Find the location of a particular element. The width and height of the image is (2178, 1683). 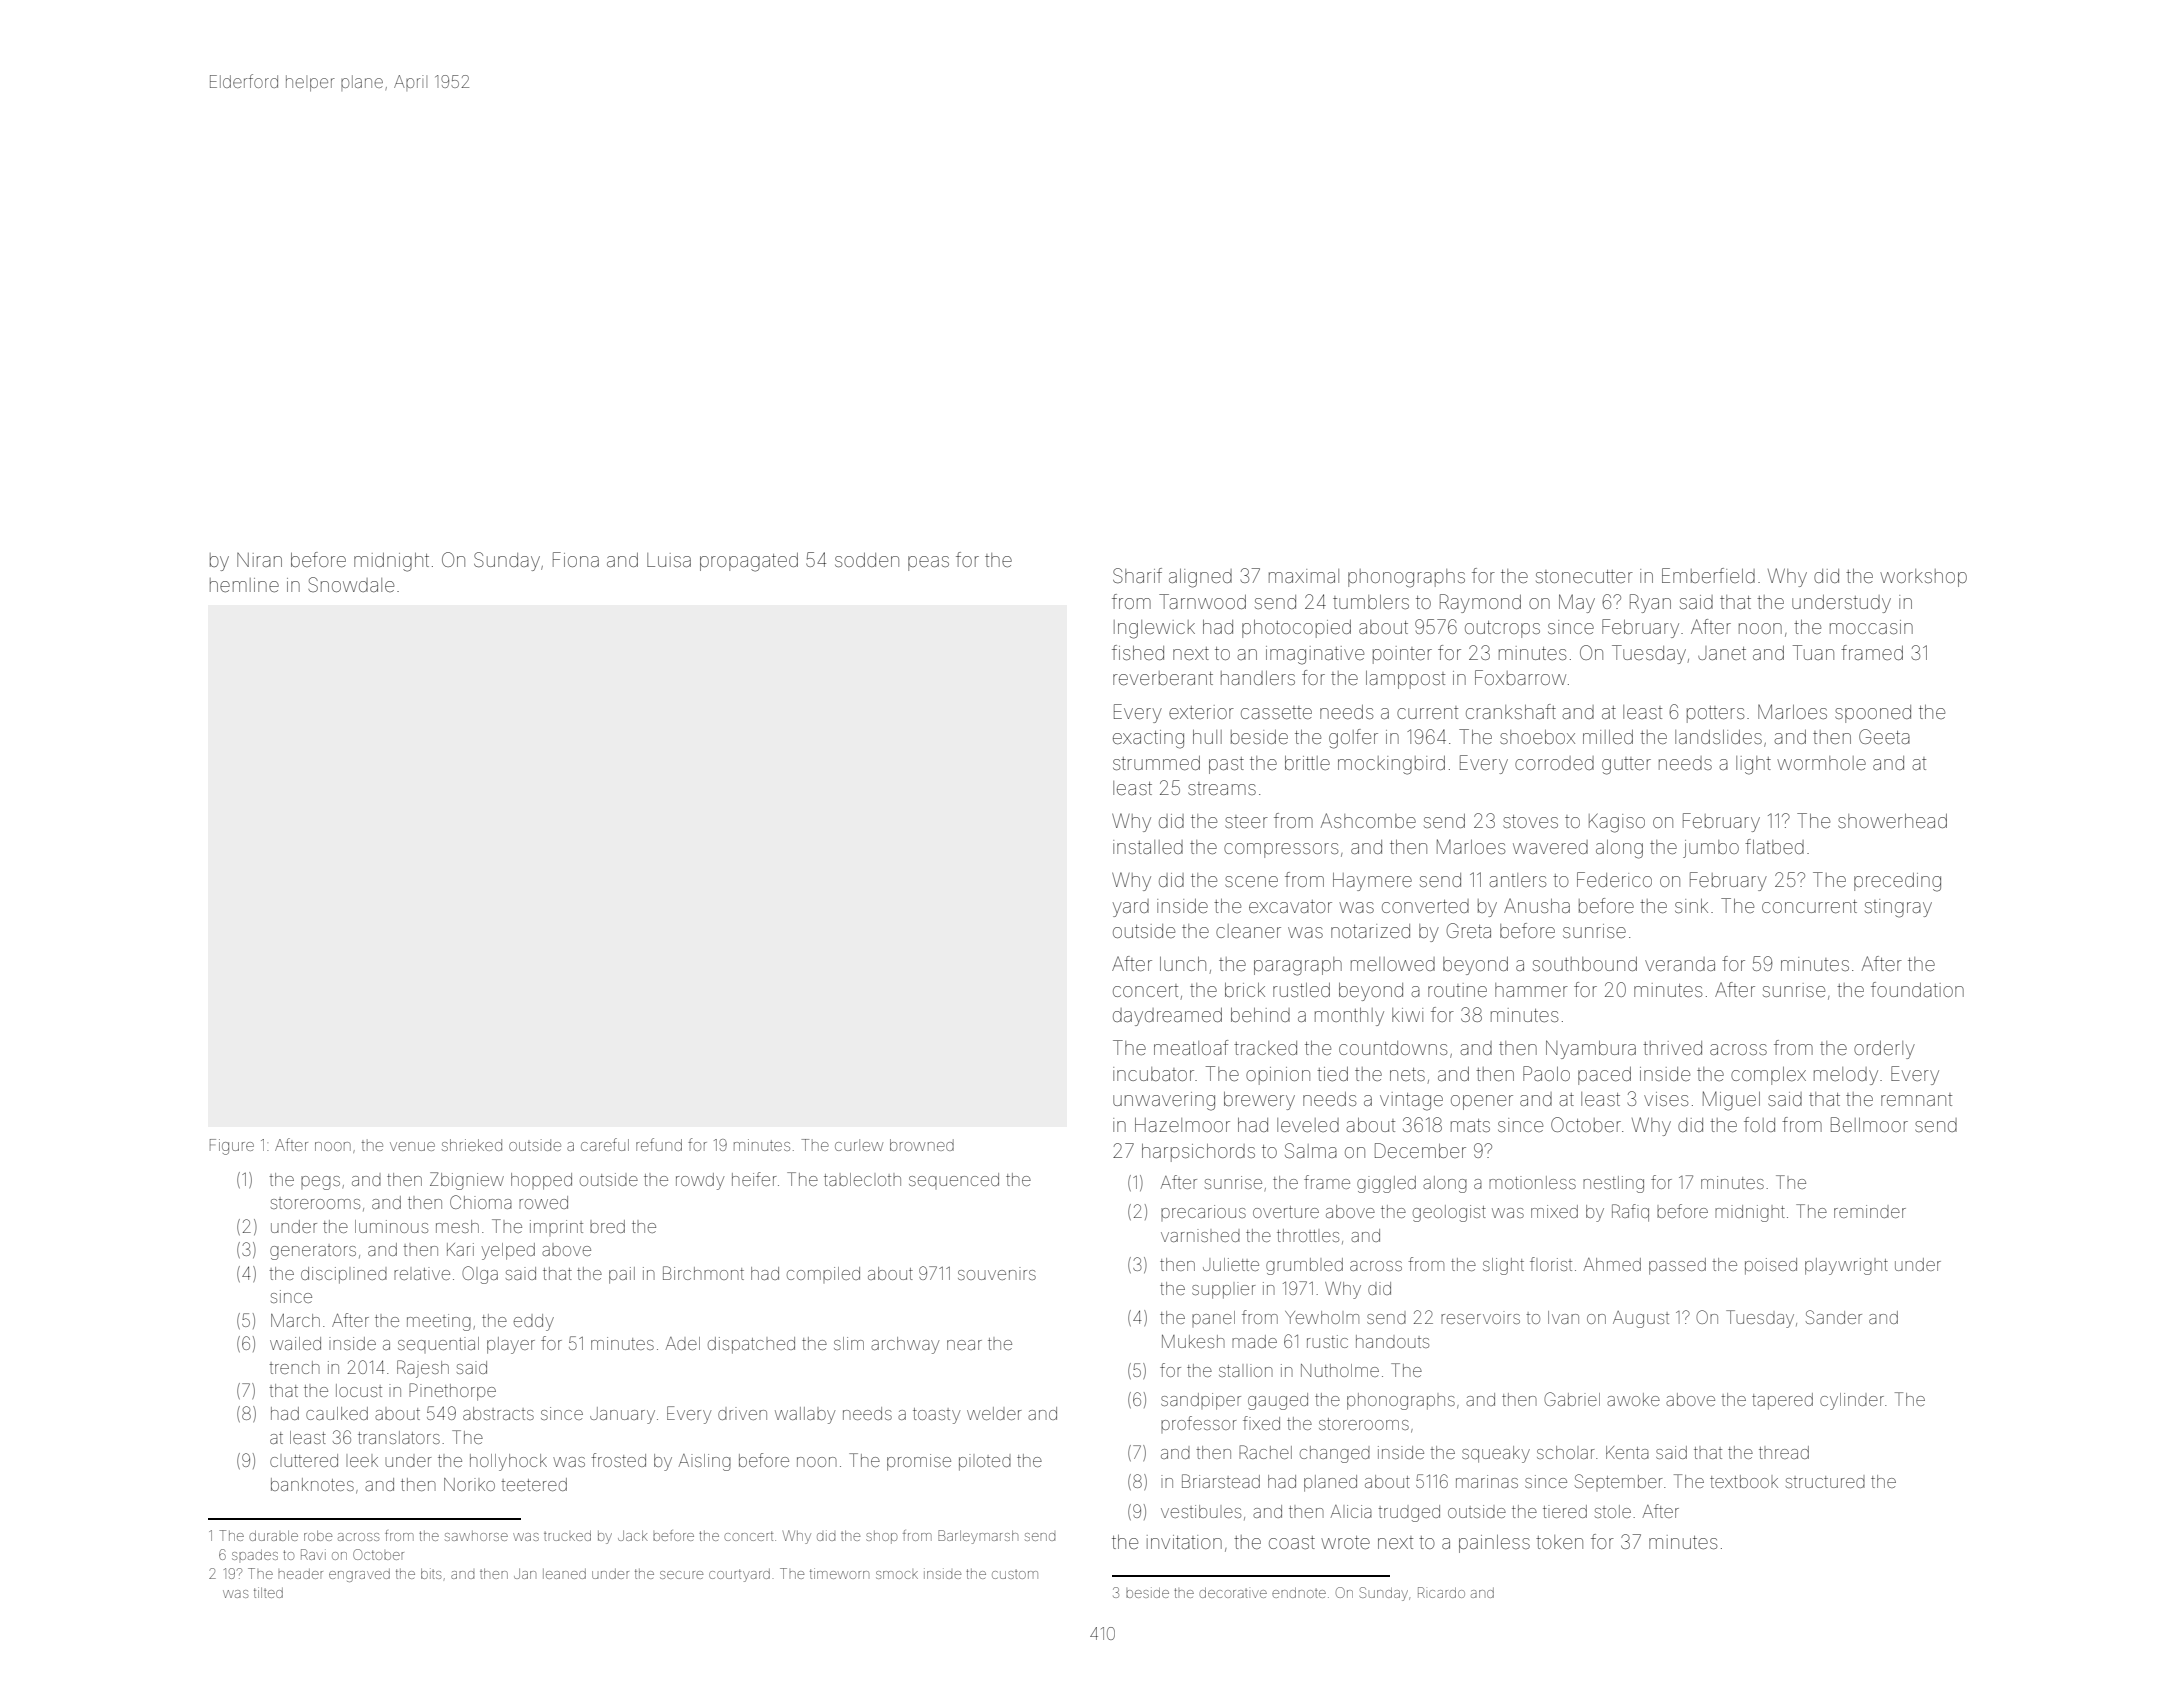

Figure is located at coordinates (232, 1147).
